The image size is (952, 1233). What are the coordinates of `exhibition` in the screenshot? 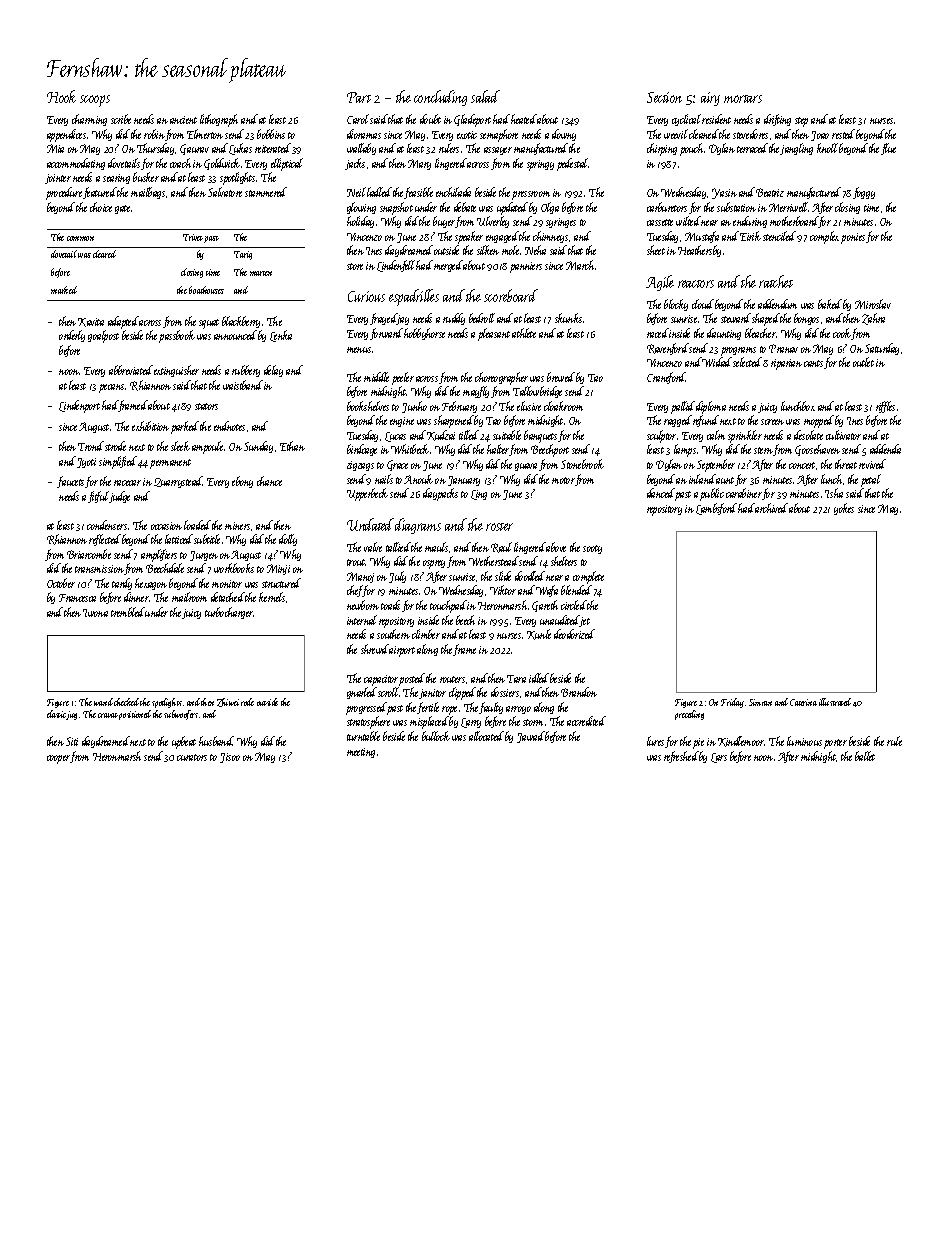 It's located at (150, 426).
